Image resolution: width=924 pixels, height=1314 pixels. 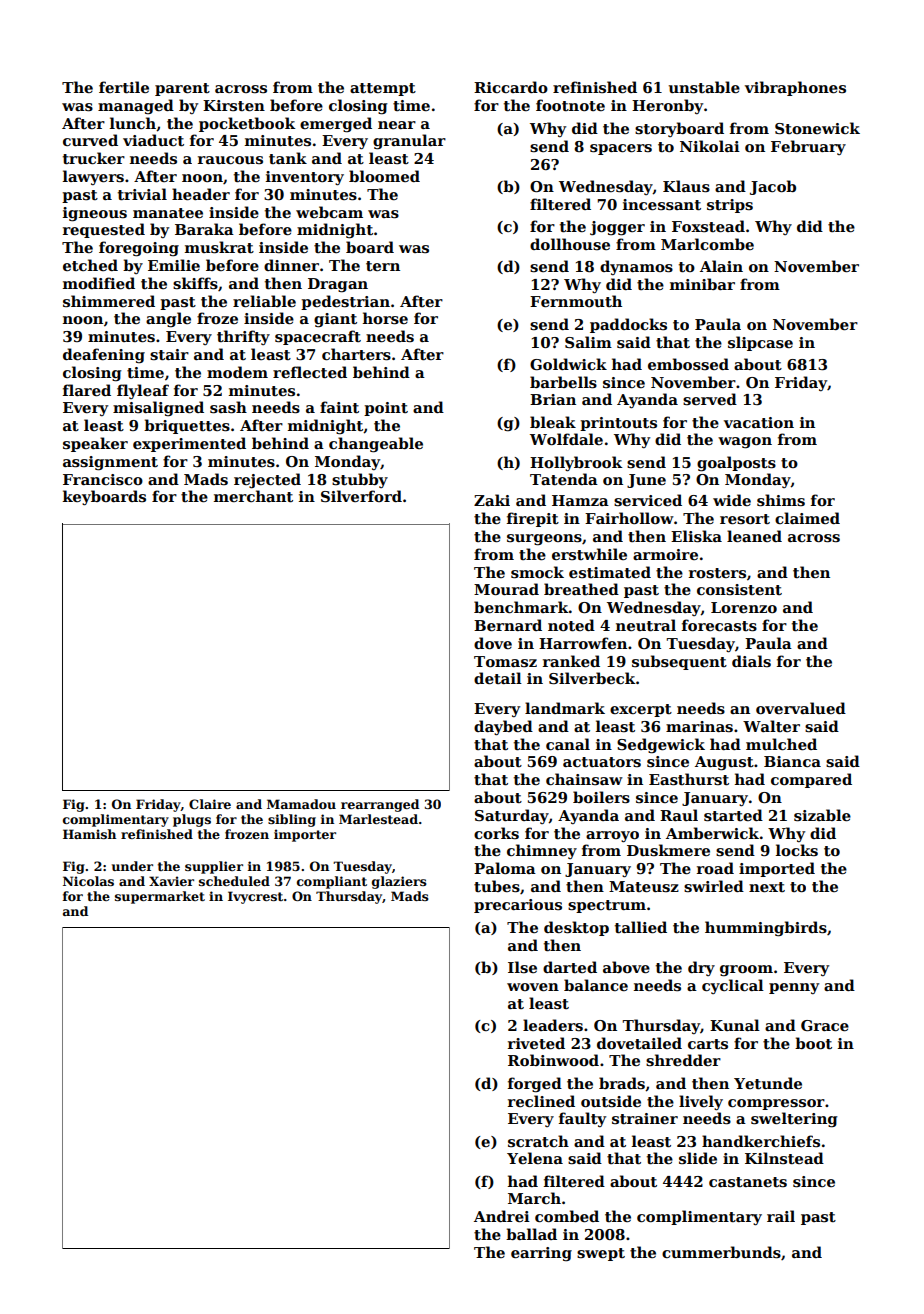 I want to click on barbells, so click(x=563, y=382).
